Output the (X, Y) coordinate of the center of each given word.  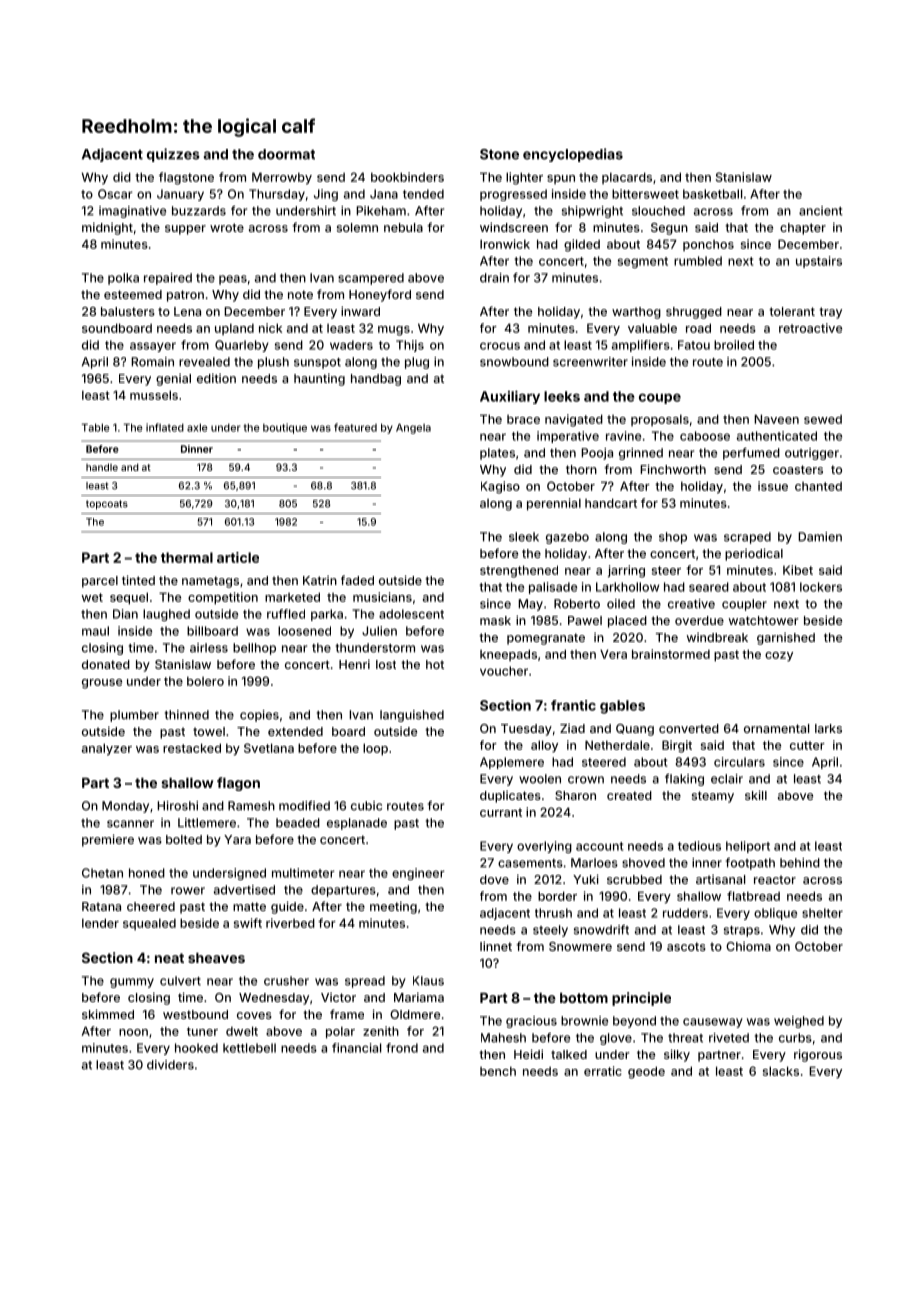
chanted (818, 486)
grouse (102, 684)
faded (357, 580)
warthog (636, 313)
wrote (227, 227)
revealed (204, 362)
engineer (418, 874)
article (238, 557)
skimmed (108, 1014)
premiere (108, 840)
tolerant (792, 311)
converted (689, 728)
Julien (379, 631)
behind (800, 863)
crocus (500, 346)
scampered (371, 279)
